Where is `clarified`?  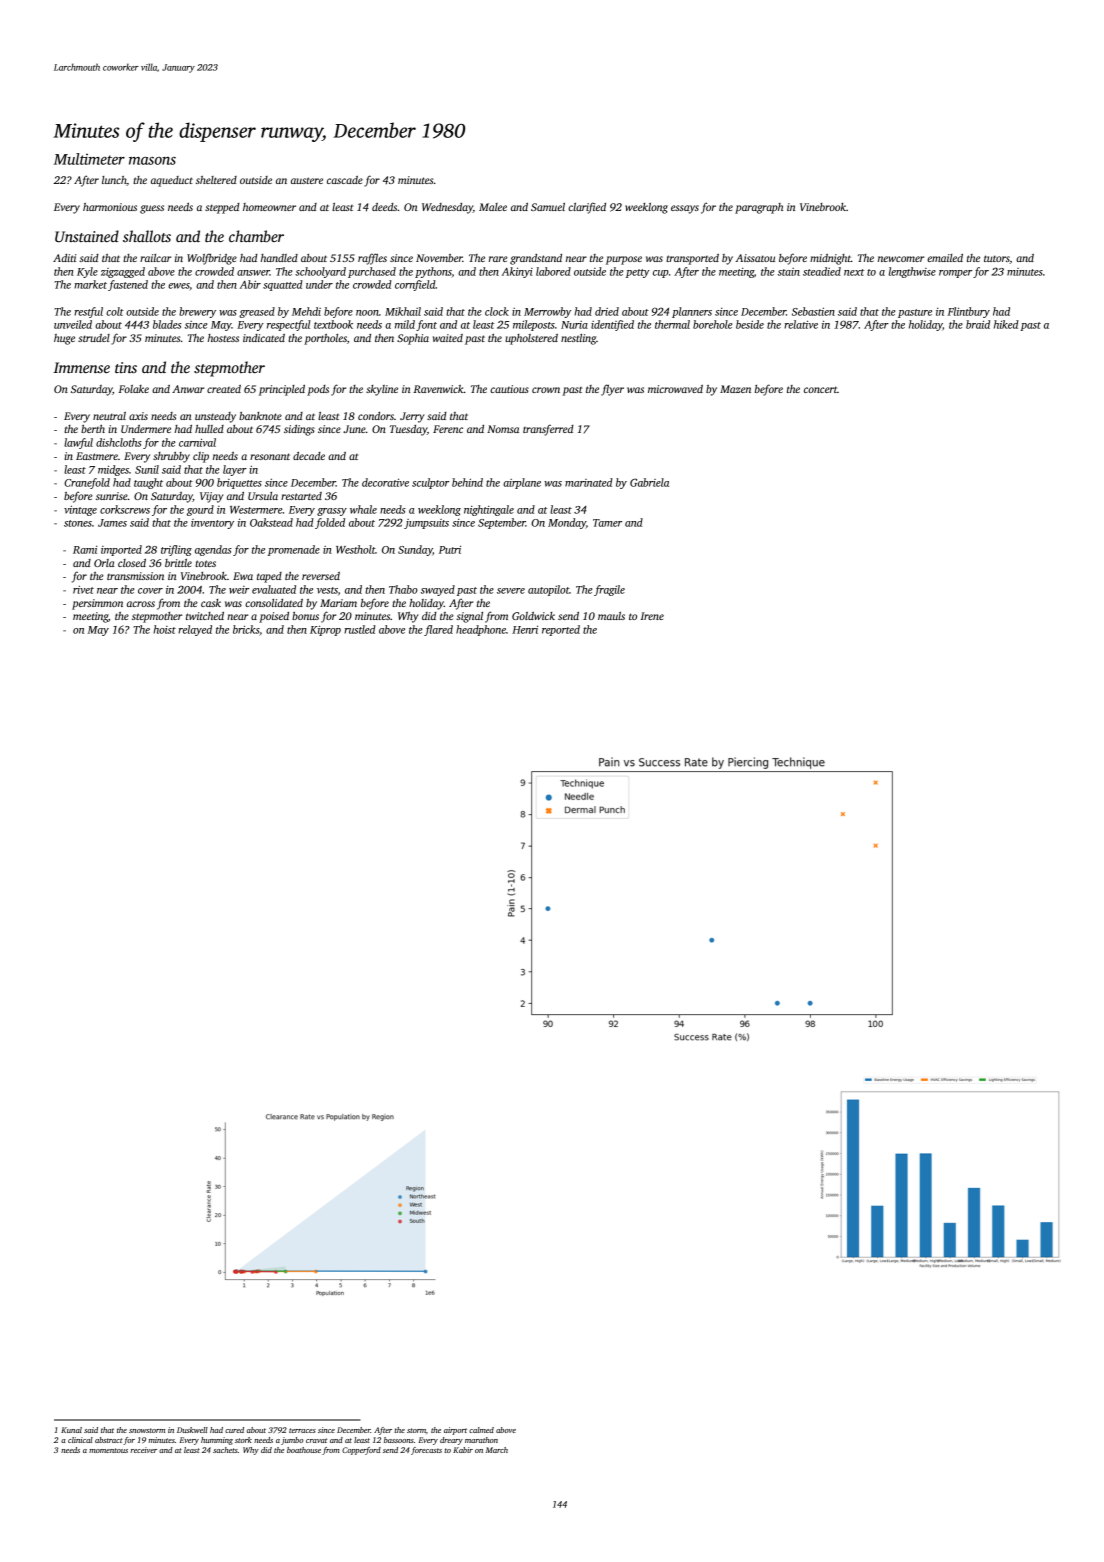
clarified is located at coordinates (587, 208).
